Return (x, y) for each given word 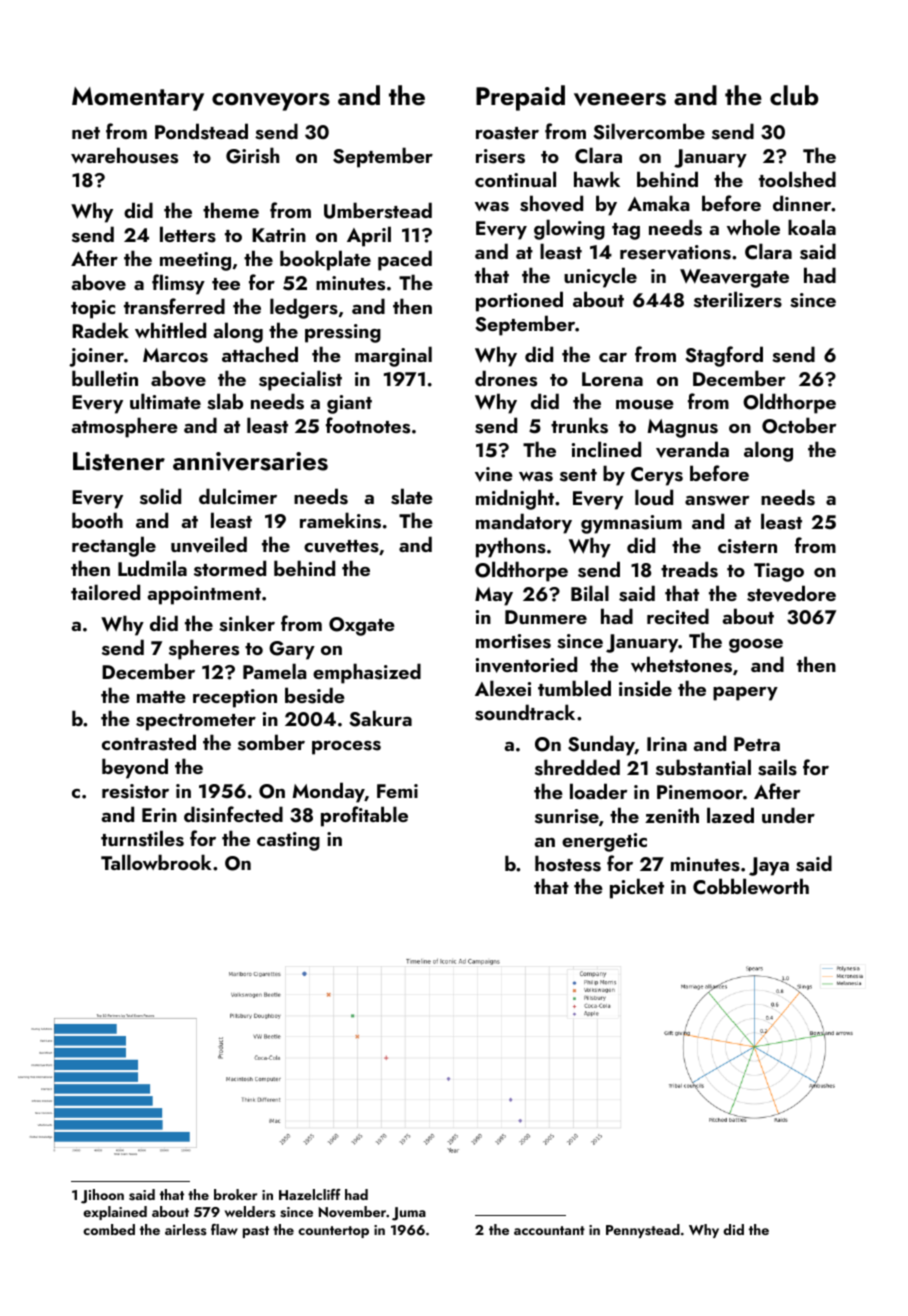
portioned (519, 301)
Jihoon (102, 1196)
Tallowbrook (156, 862)
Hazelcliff (310, 1194)
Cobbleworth (751, 886)
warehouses (124, 155)
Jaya (769, 866)
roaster (507, 133)
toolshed (797, 179)
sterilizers (738, 299)
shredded (577, 767)
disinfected (233, 814)
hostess (568, 863)
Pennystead (643, 1231)
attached (260, 354)
